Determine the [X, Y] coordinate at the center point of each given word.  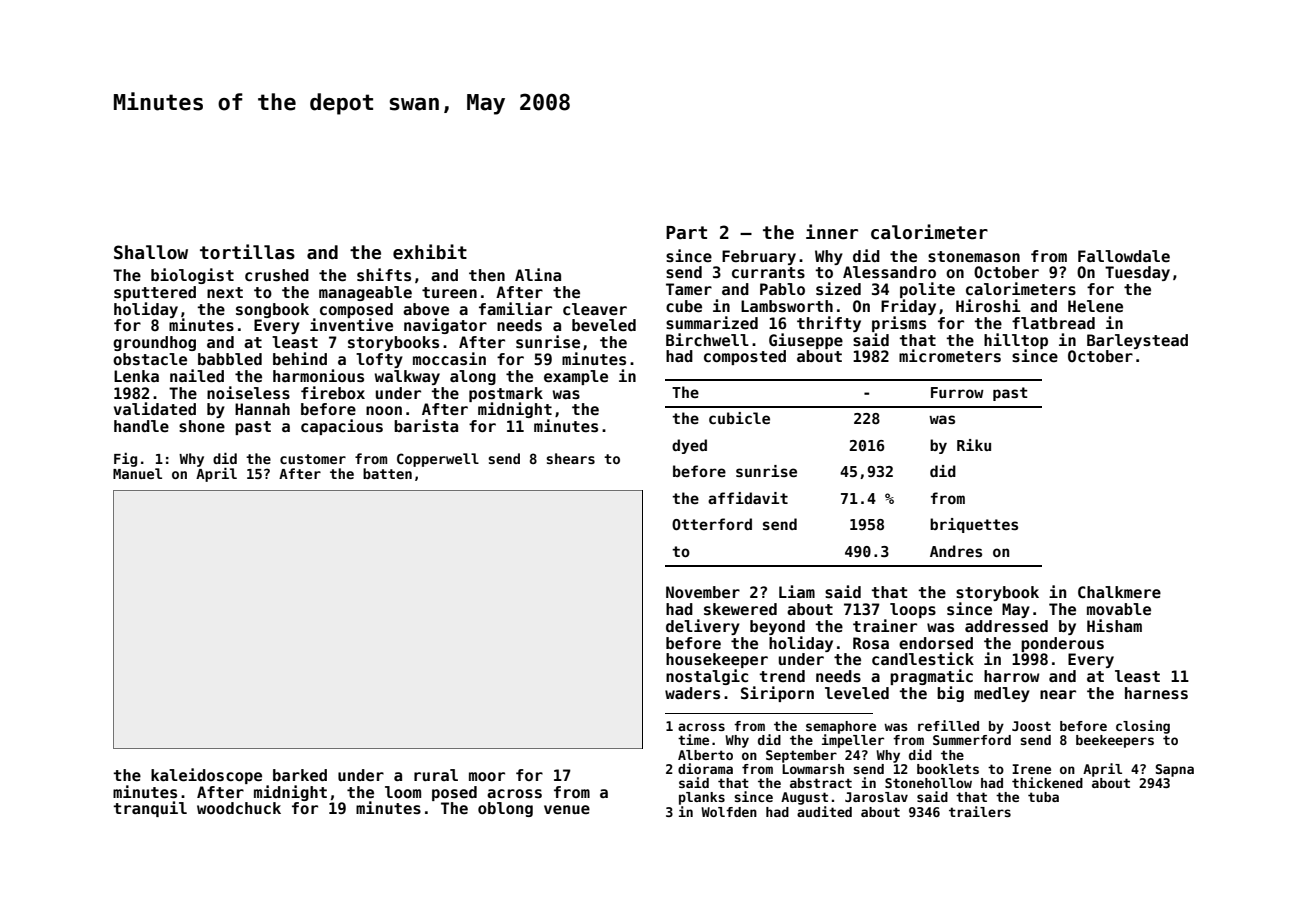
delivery [703, 627]
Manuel [137, 473]
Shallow [151, 252]
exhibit [430, 252]
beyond [777, 627]
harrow [1012, 676]
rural [436, 775]
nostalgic [707, 677]
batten [387, 473]
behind [300, 359]
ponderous [1062, 644]
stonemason [974, 257]
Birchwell [707, 340]
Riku [974, 445]
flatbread [1053, 323]
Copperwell [438, 460]
